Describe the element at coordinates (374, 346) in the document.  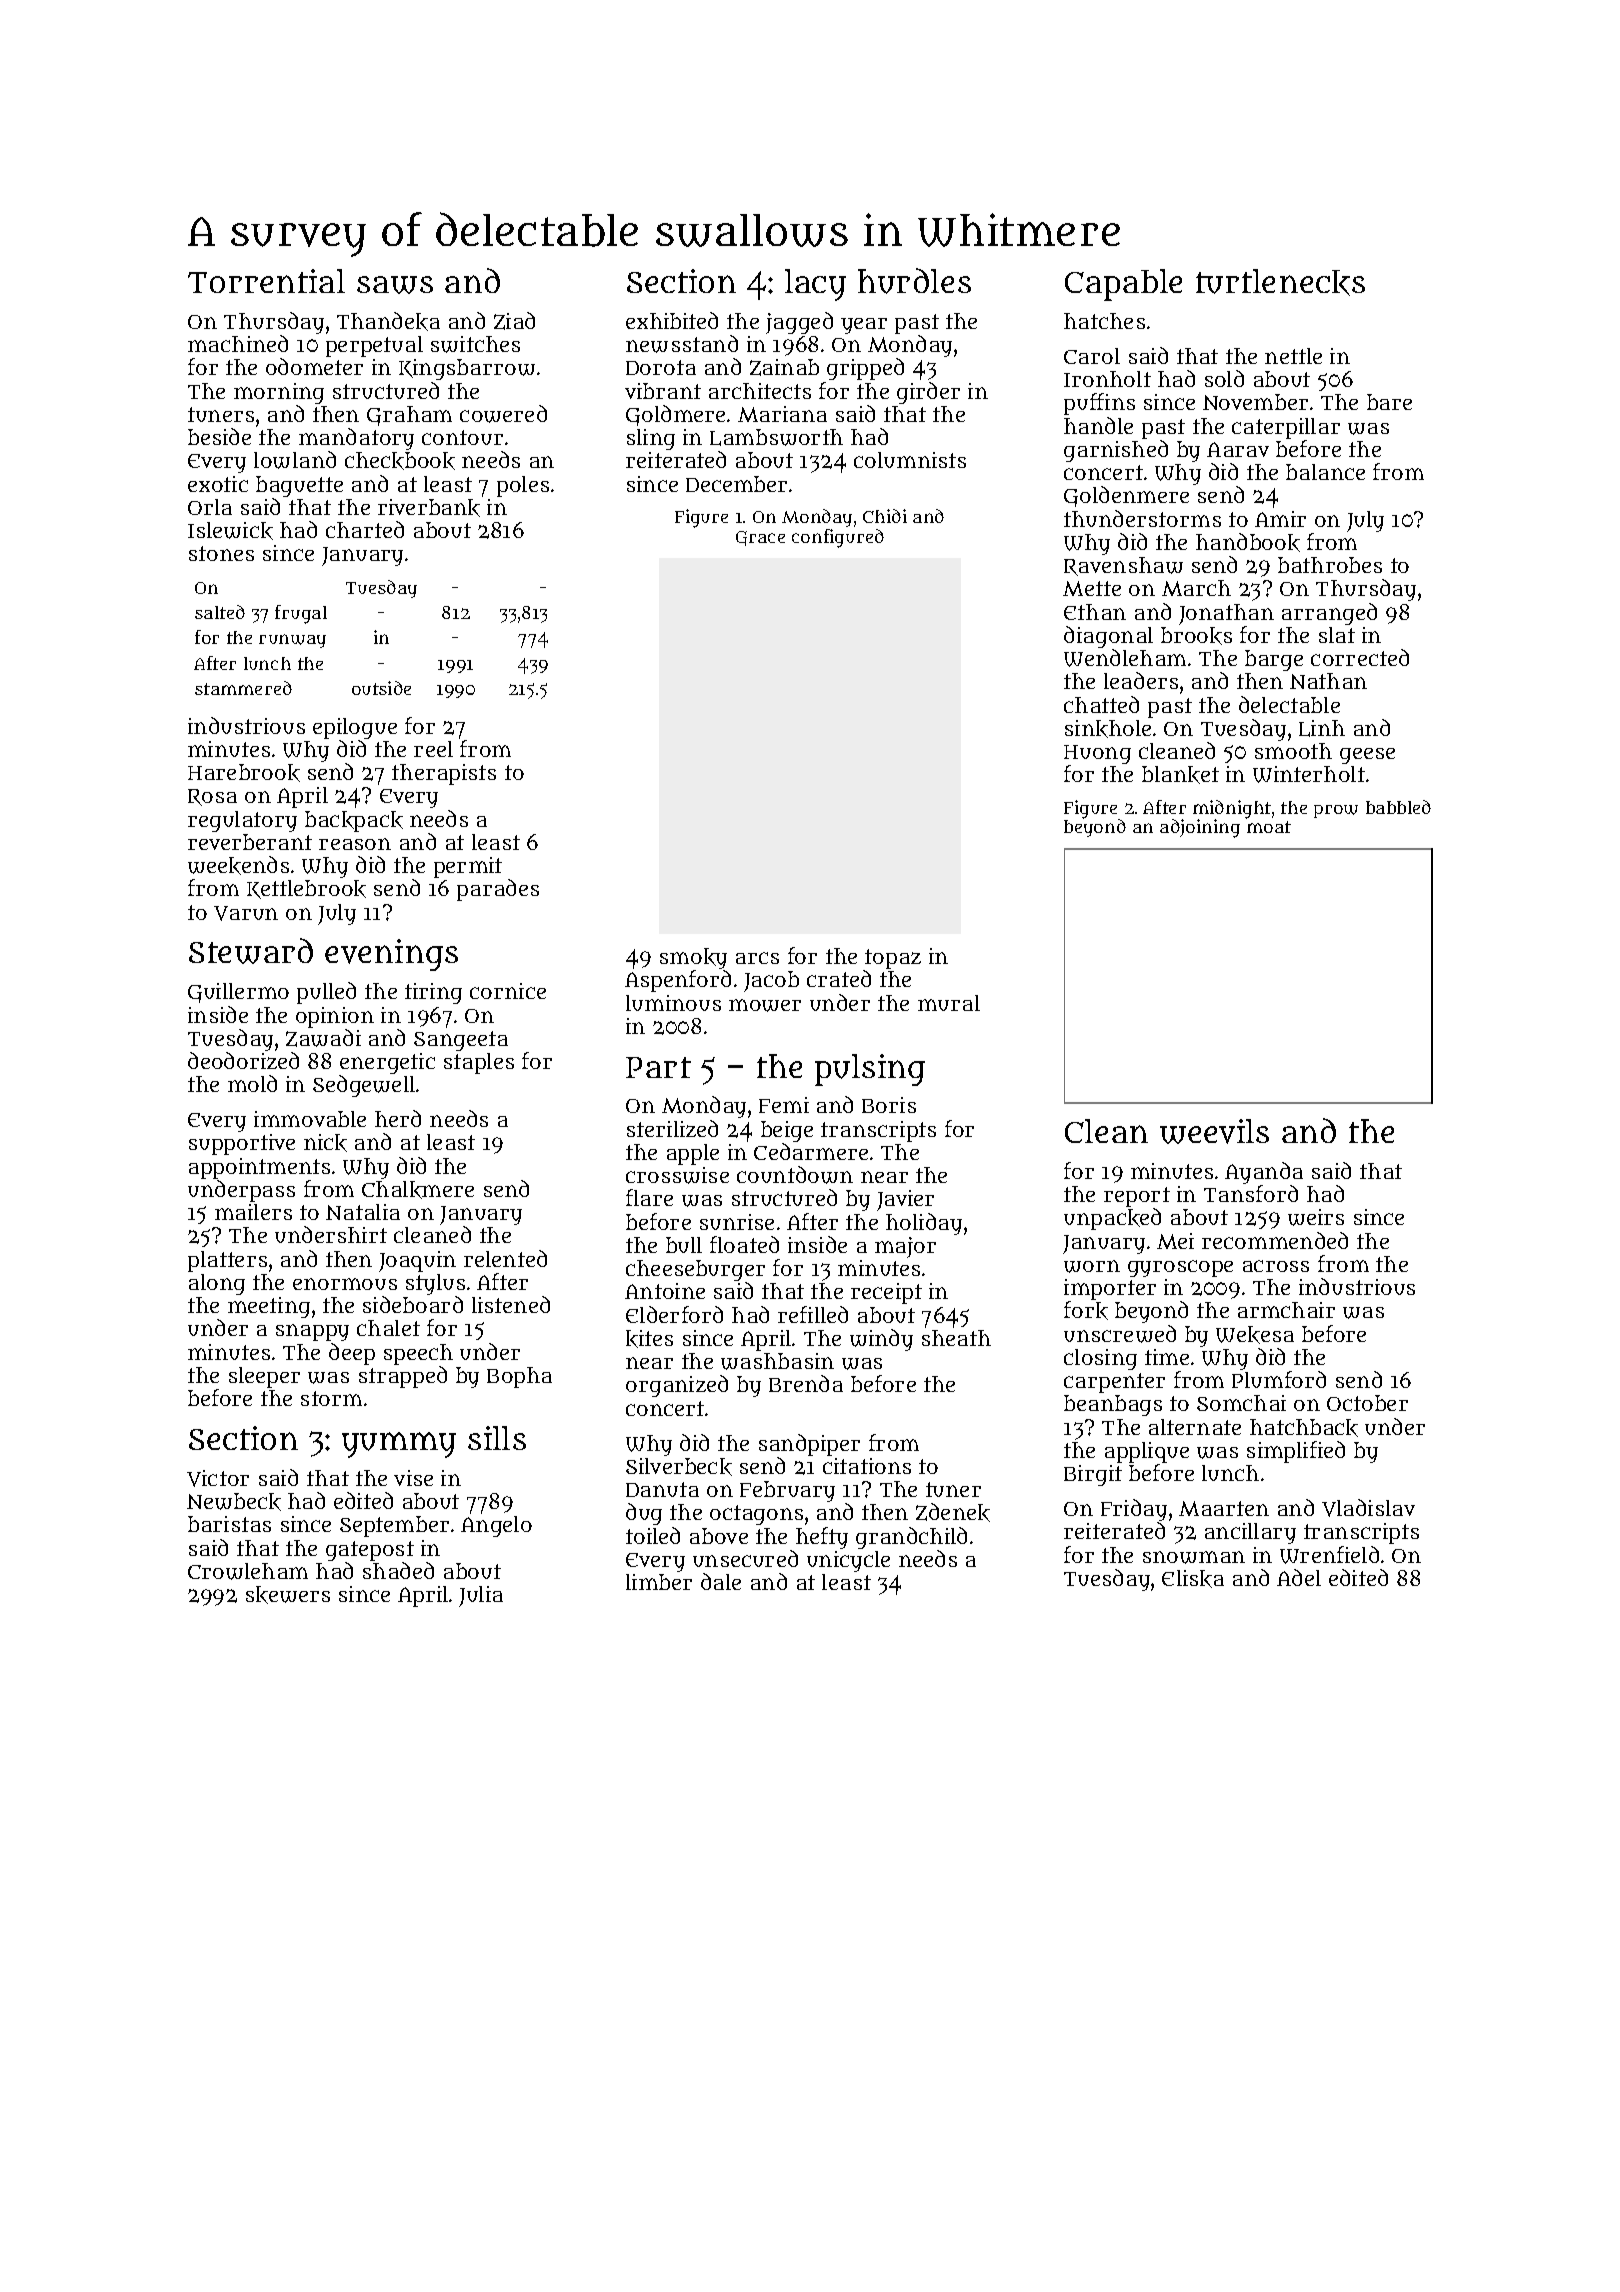
I see `perpetual` at that location.
